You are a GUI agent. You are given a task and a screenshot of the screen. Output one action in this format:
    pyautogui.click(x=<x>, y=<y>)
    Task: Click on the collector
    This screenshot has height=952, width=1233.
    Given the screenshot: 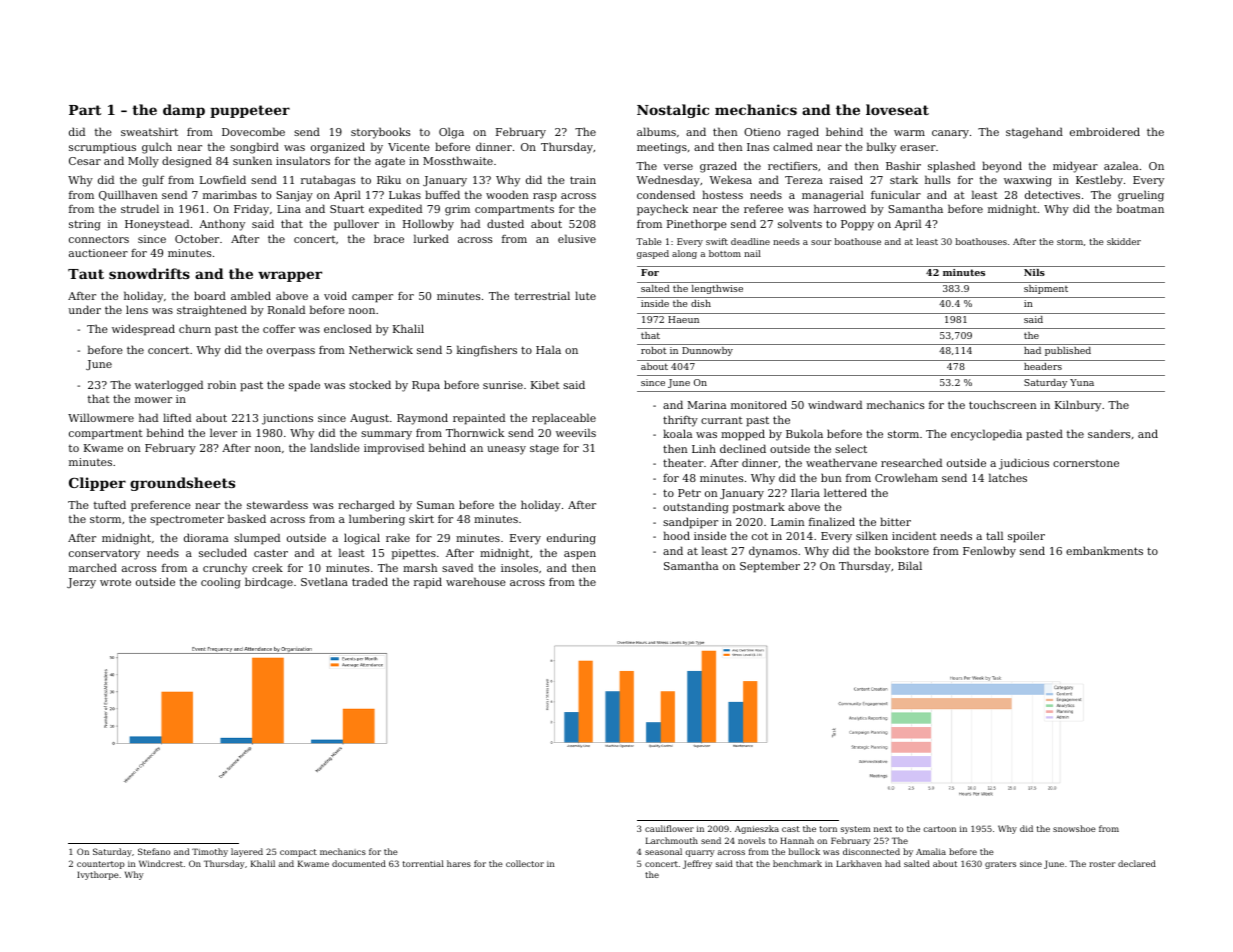 What is the action you would take?
    pyautogui.click(x=525, y=863)
